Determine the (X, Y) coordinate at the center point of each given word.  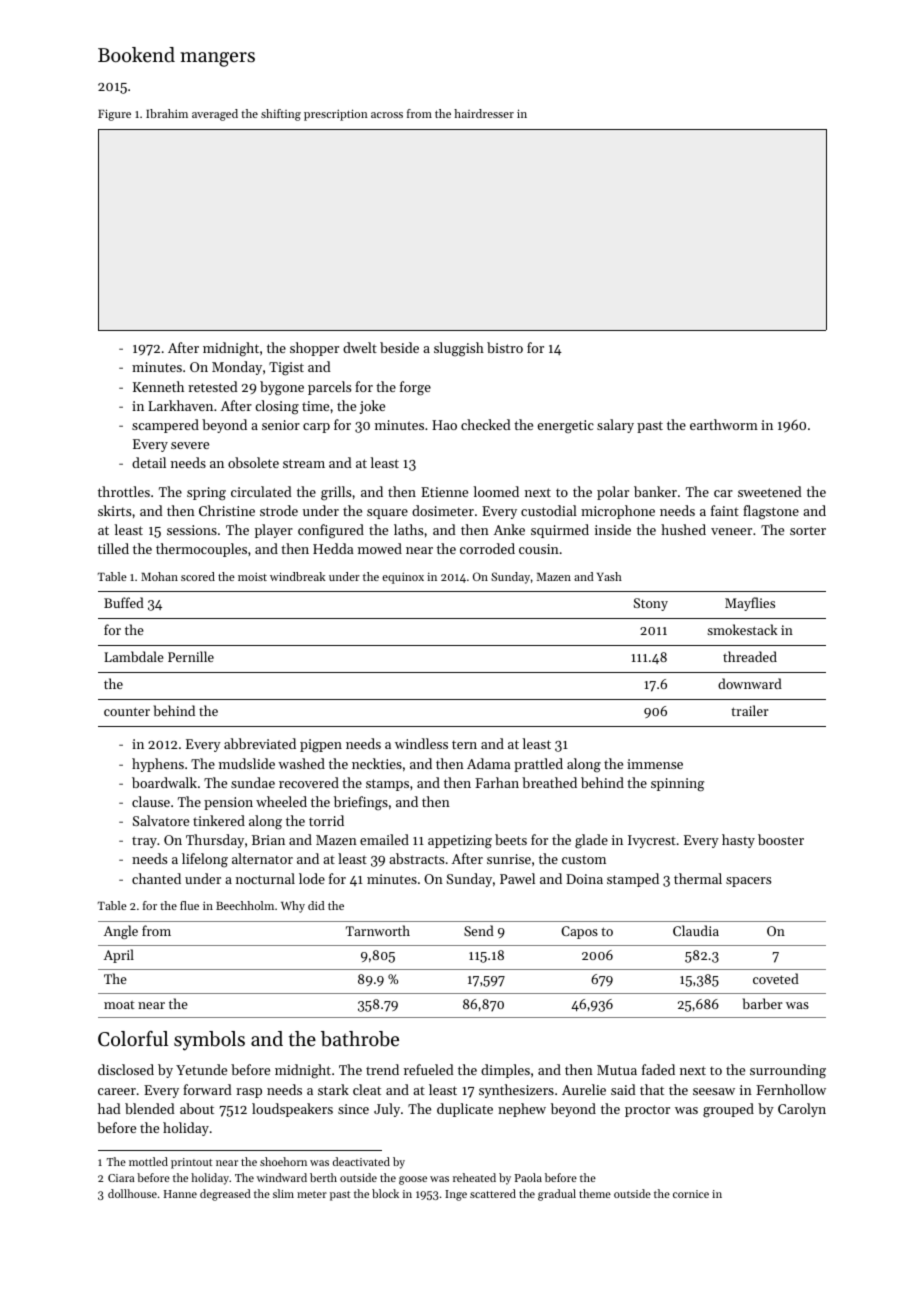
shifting (281, 115)
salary (615, 426)
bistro (505, 347)
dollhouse (132, 1193)
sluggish (459, 349)
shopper (314, 349)
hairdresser (484, 113)
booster (781, 839)
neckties (377, 763)
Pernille (191, 656)
